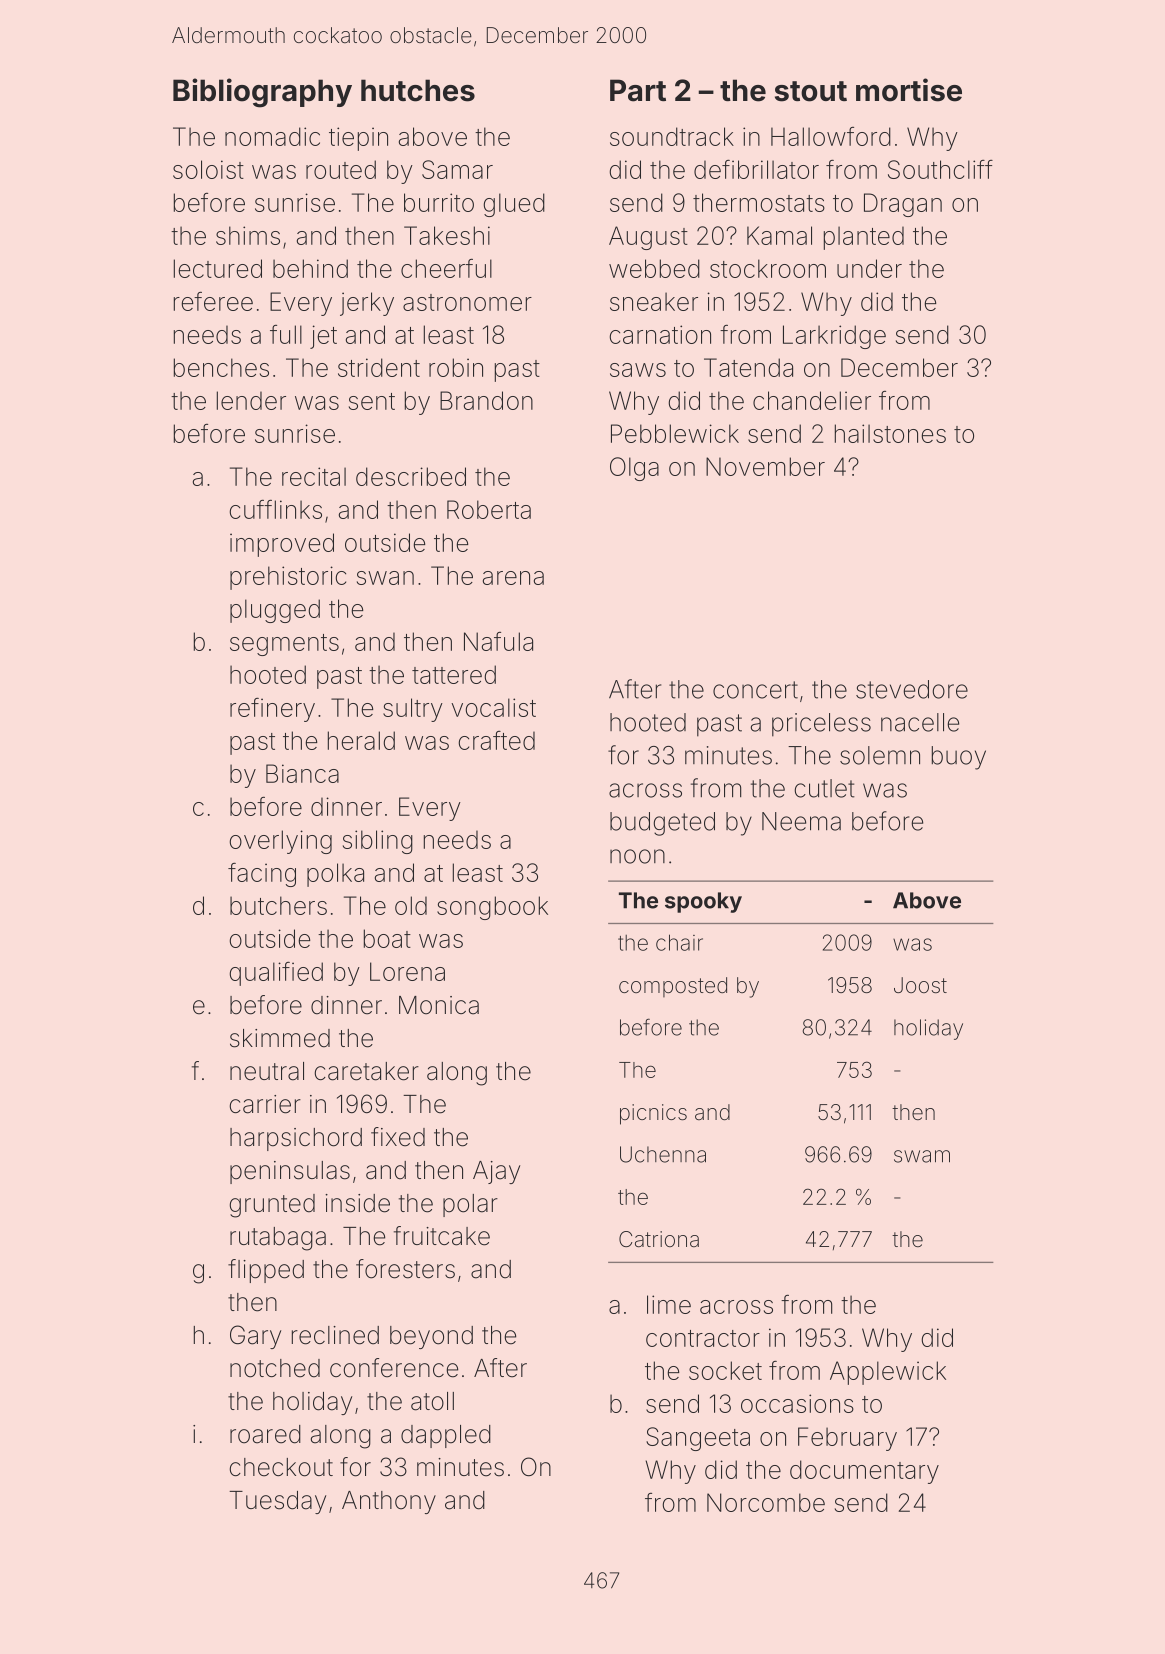 Image resolution: width=1165 pixels, height=1654 pixels. I want to click on Part, so click(638, 90).
